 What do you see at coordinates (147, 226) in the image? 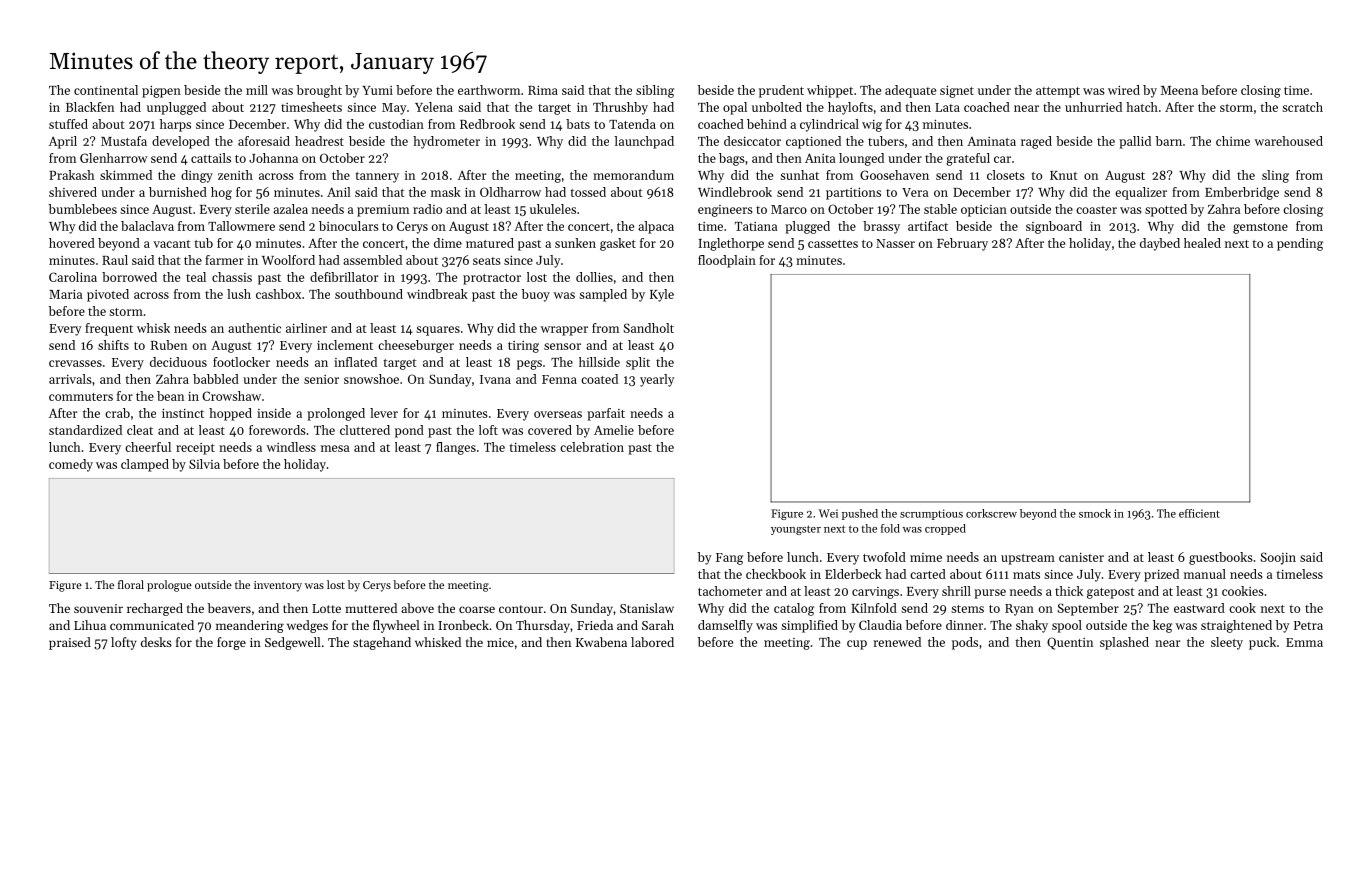
I see `balaclava` at bounding box center [147, 226].
